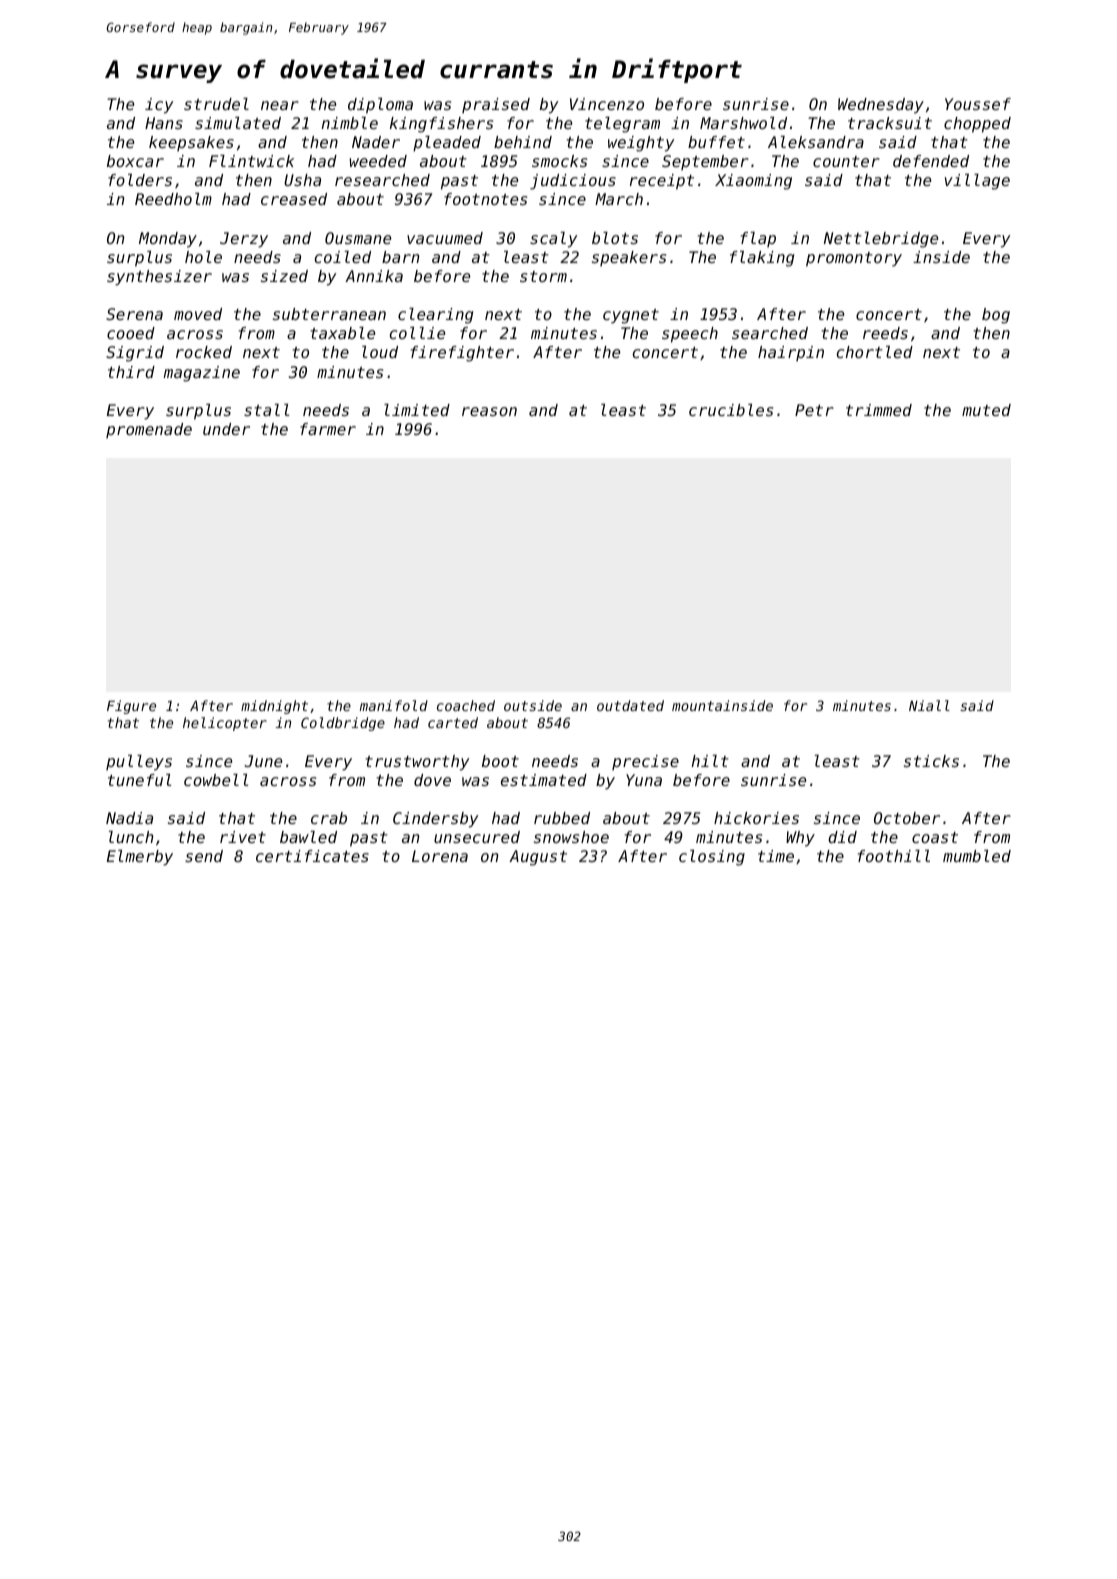 Image resolution: width=1117 pixels, height=1579 pixels. Describe the element at coordinates (203, 257) in the page. I see `hole` at that location.
